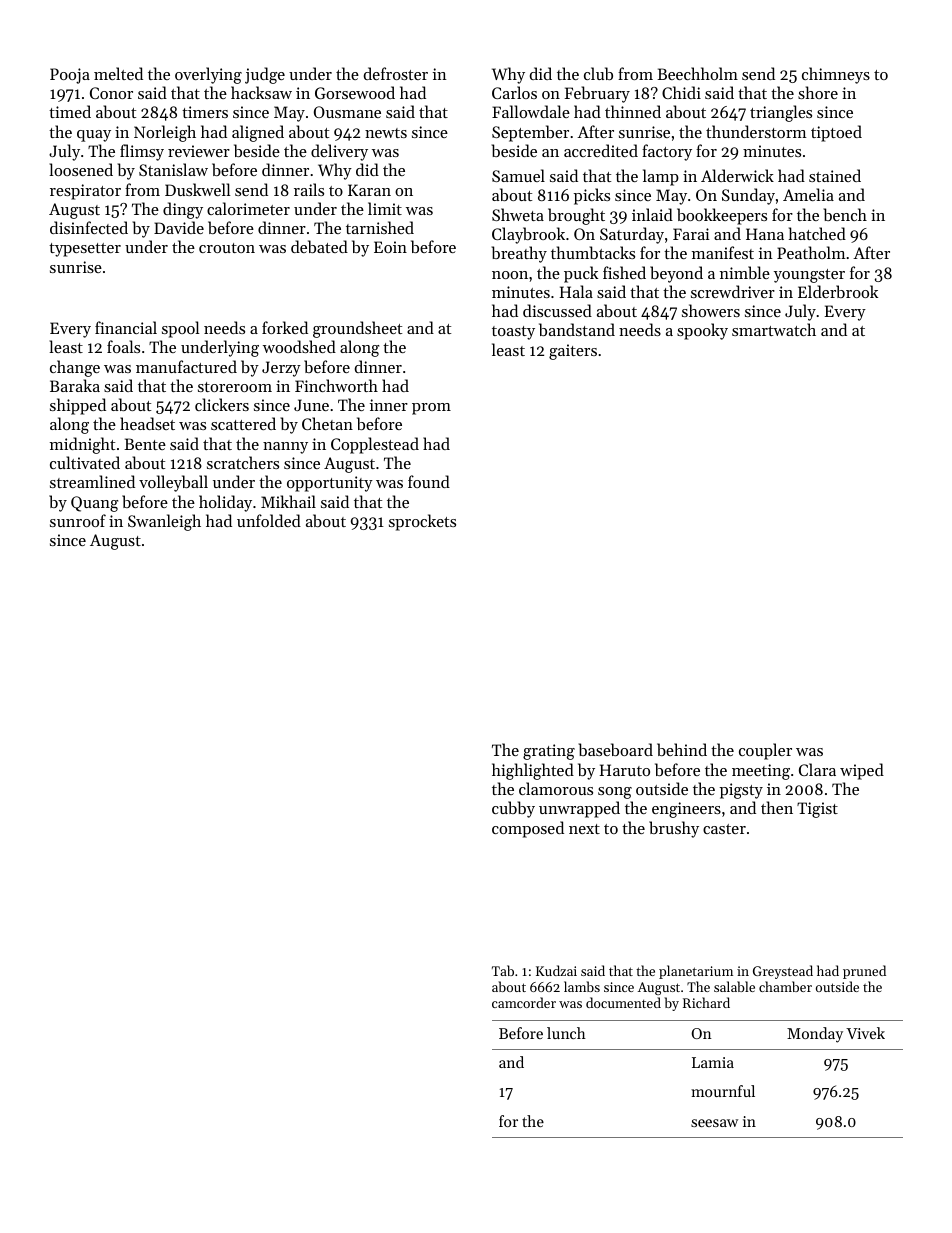 The image size is (952, 1233). I want to click on composed, so click(528, 829).
